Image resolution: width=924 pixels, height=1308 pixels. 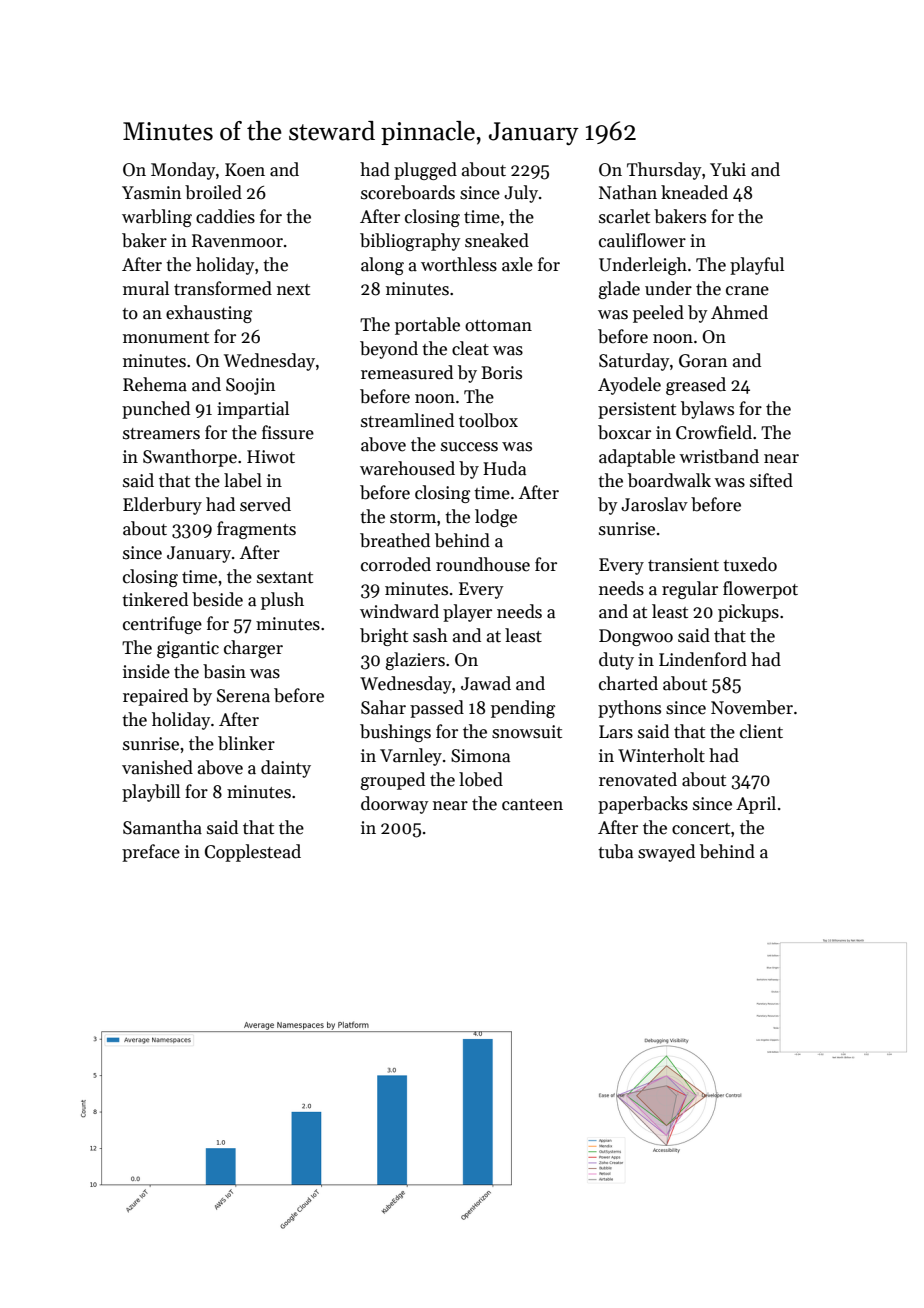 I want to click on remeasured, so click(x=407, y=372).
